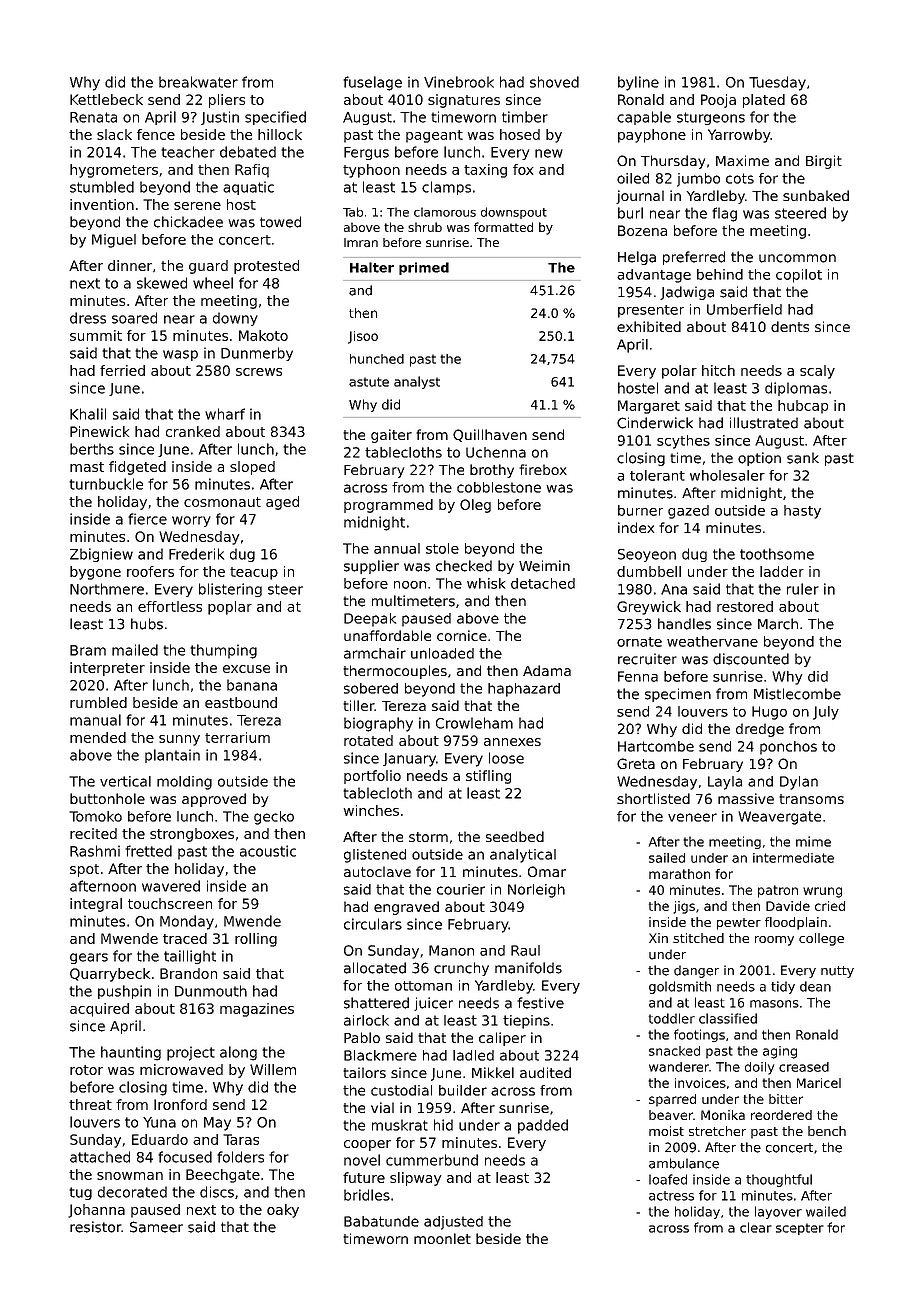  I want to click on Oleg, so click(475, 506).
